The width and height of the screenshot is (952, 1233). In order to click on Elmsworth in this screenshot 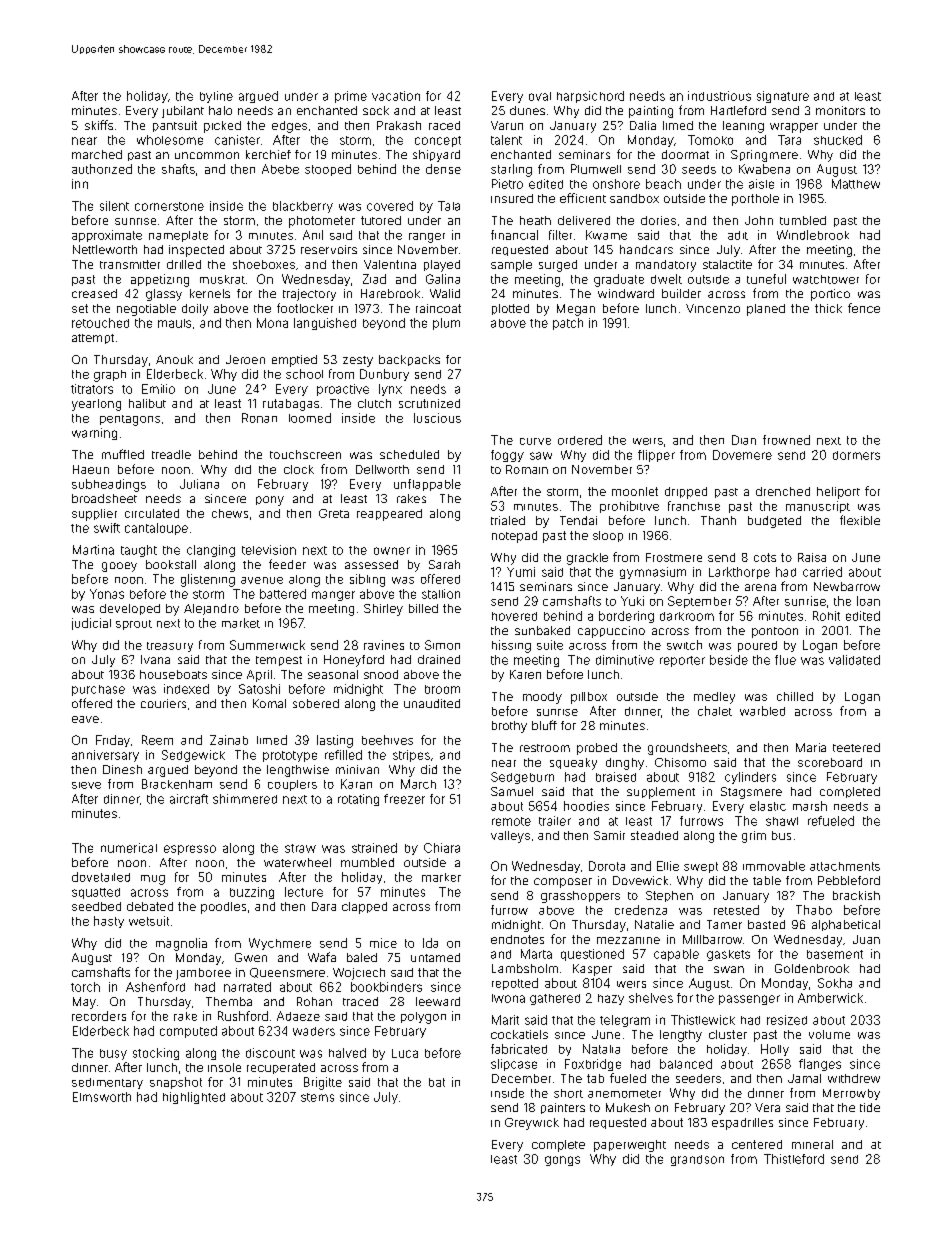, I will do `click(102, 1097)`.
